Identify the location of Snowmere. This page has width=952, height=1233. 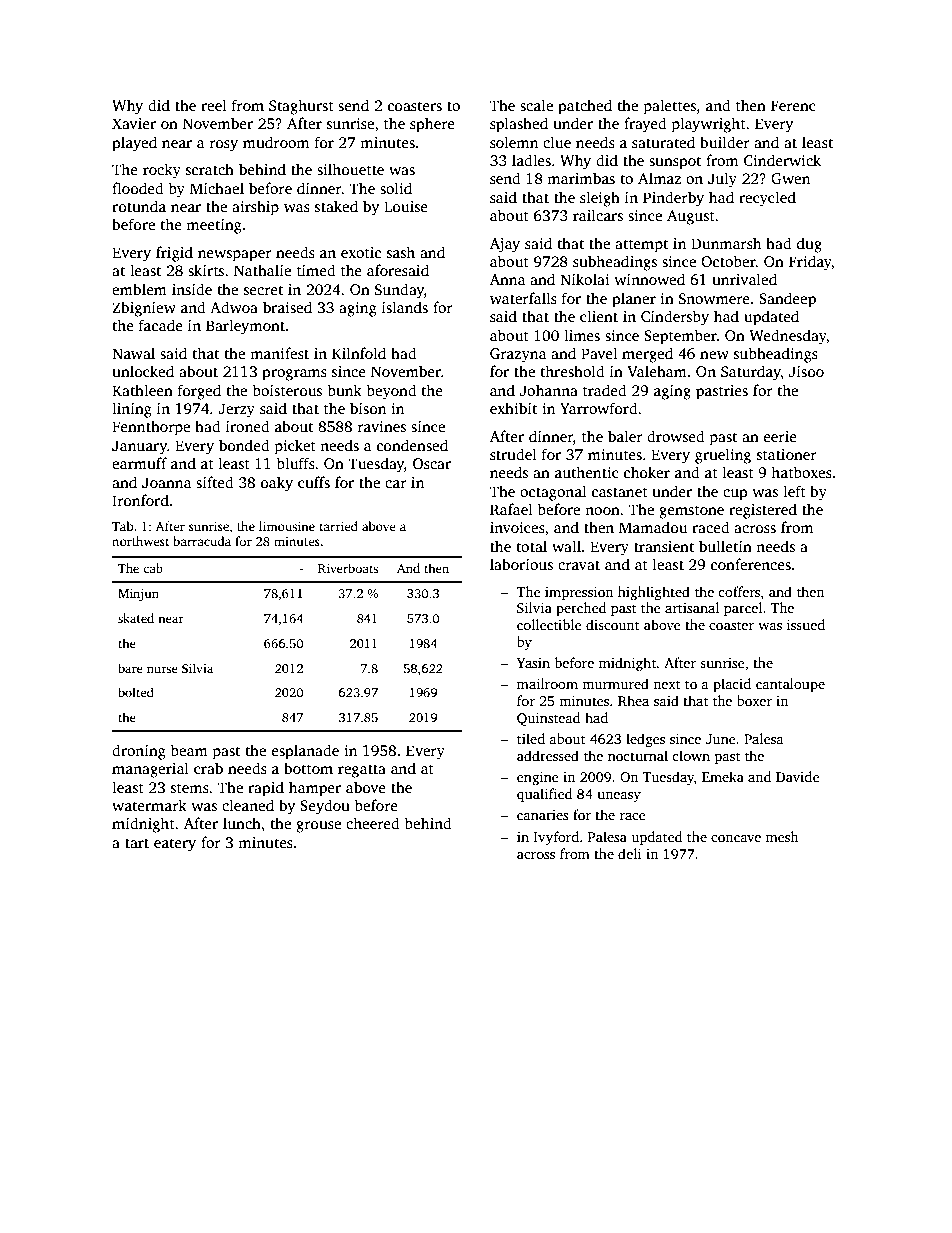
(714, 299).
